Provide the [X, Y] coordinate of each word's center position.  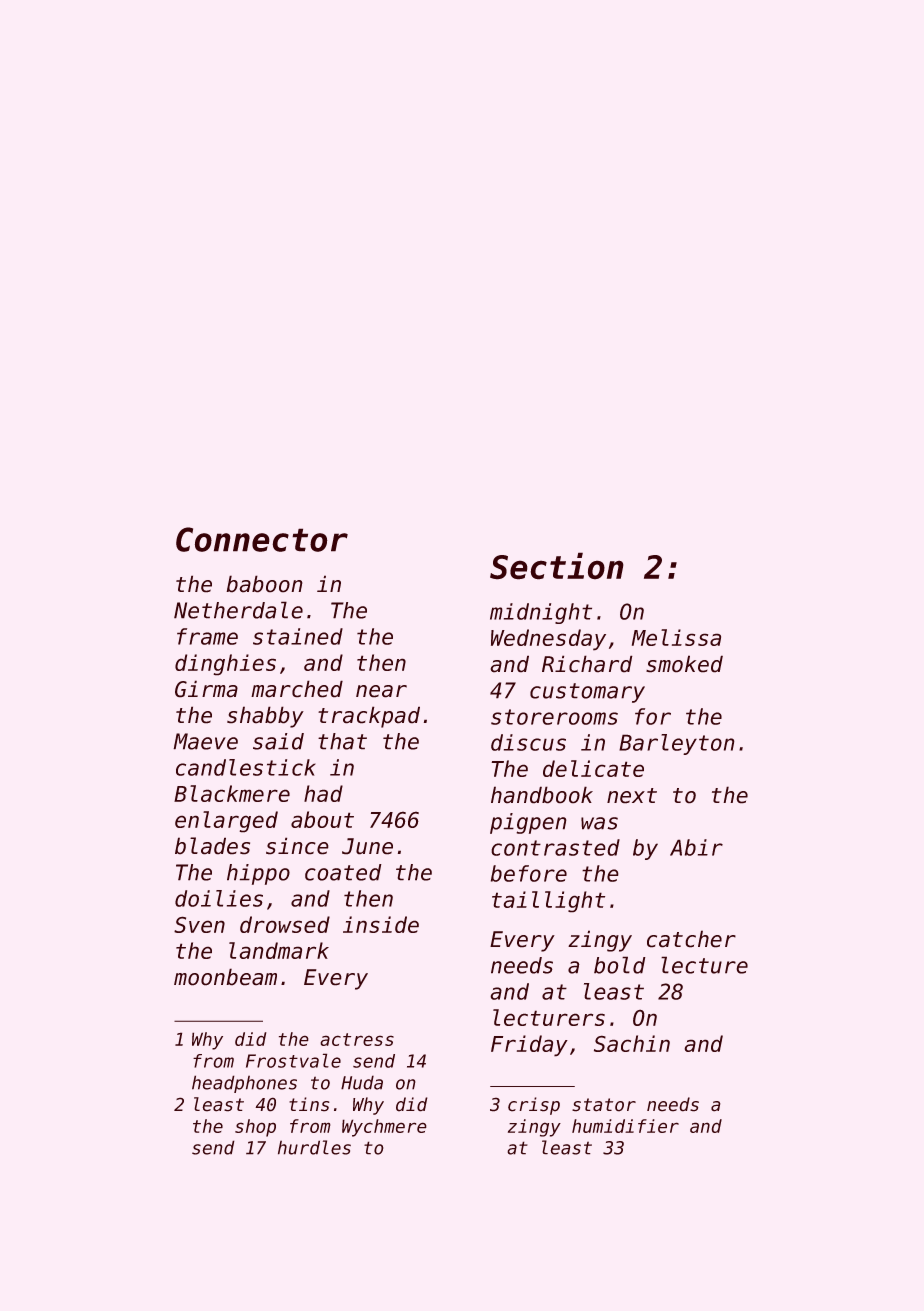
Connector [262, 539]
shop [255, 1128]
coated [343, 872]
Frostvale [293, 1060]
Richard [587, 664]
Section [557, 566]
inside [381, 924]
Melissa [676, 637]
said [278, 741]
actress [357, 1039]
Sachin [632, 1043]
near [381, 691]
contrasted [555, 847]
